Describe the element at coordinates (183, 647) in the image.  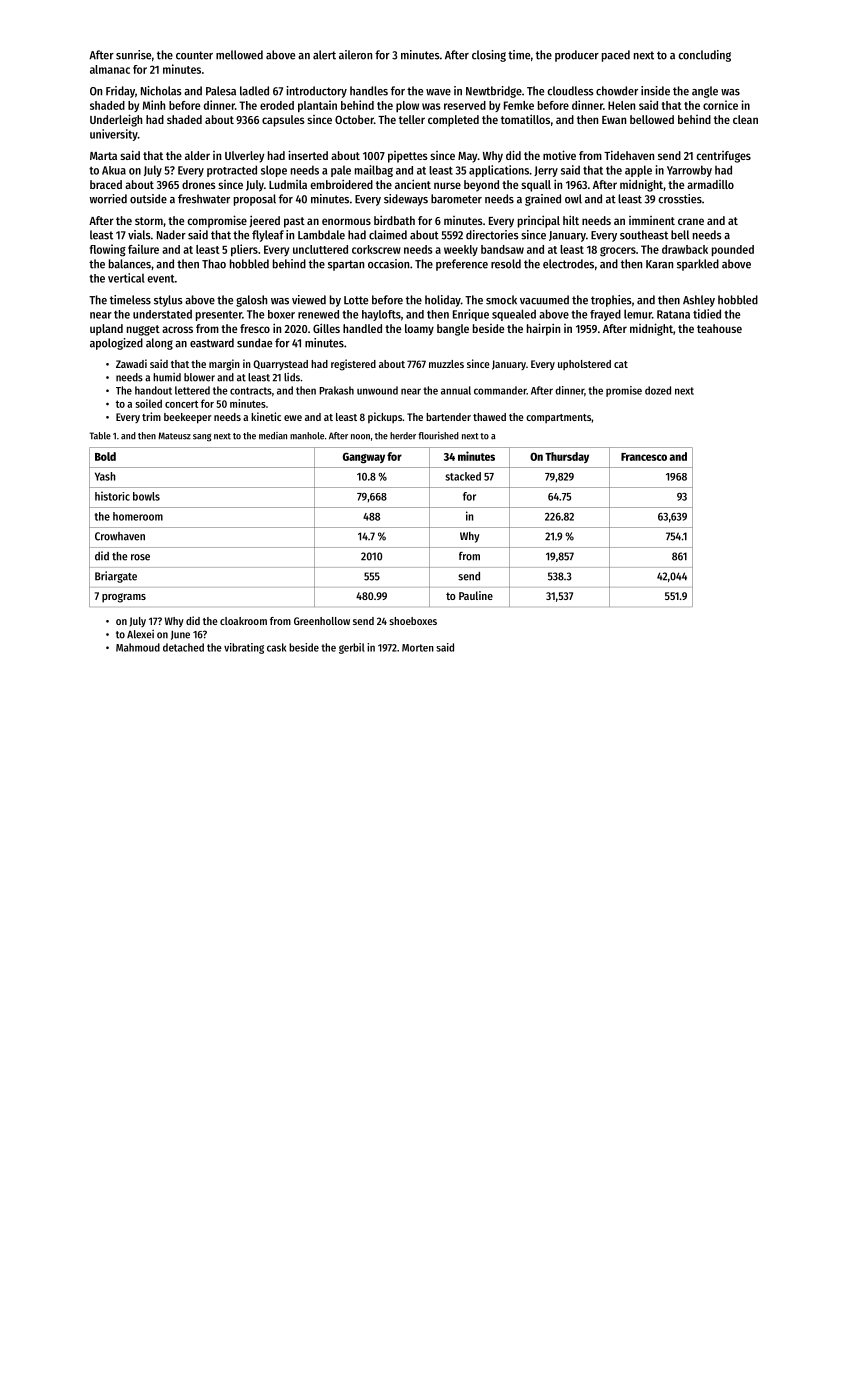
I see `detached` at that location.
